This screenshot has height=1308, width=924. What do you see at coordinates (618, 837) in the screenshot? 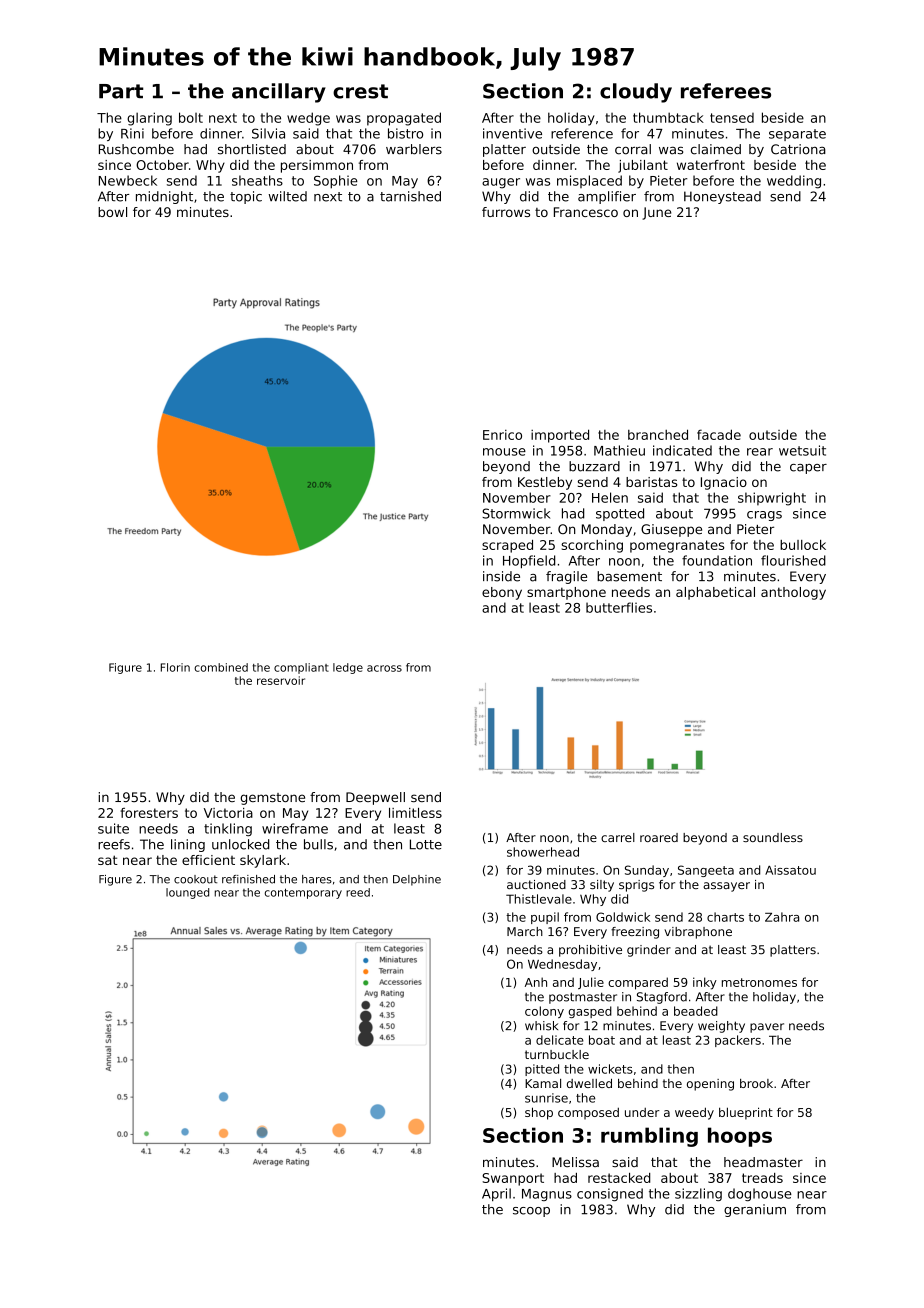
I see `carrel` at bounding box center [618, 837].
